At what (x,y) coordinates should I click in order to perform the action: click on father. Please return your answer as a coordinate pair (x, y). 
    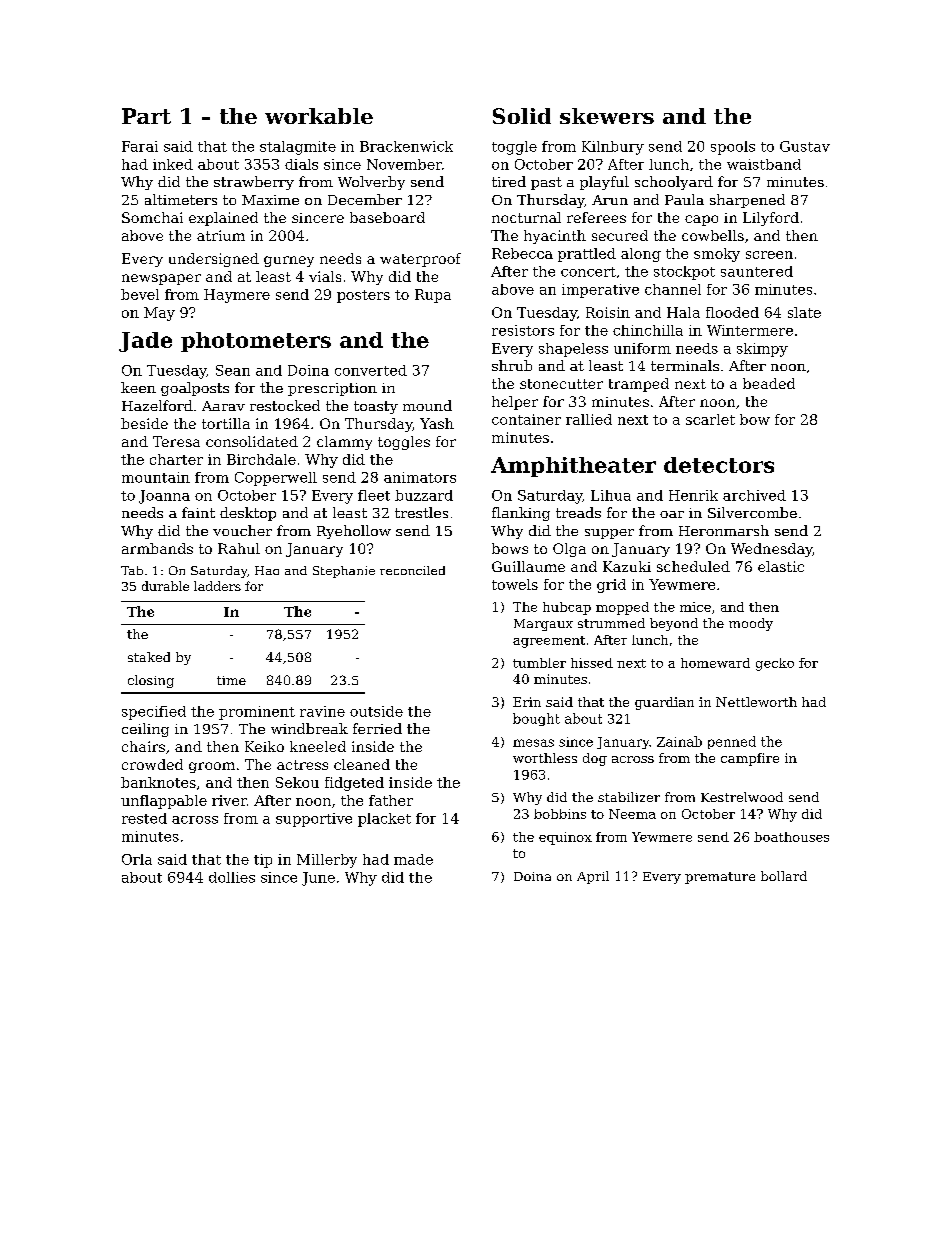
    Looking at the image, I should click on (391, 800).
